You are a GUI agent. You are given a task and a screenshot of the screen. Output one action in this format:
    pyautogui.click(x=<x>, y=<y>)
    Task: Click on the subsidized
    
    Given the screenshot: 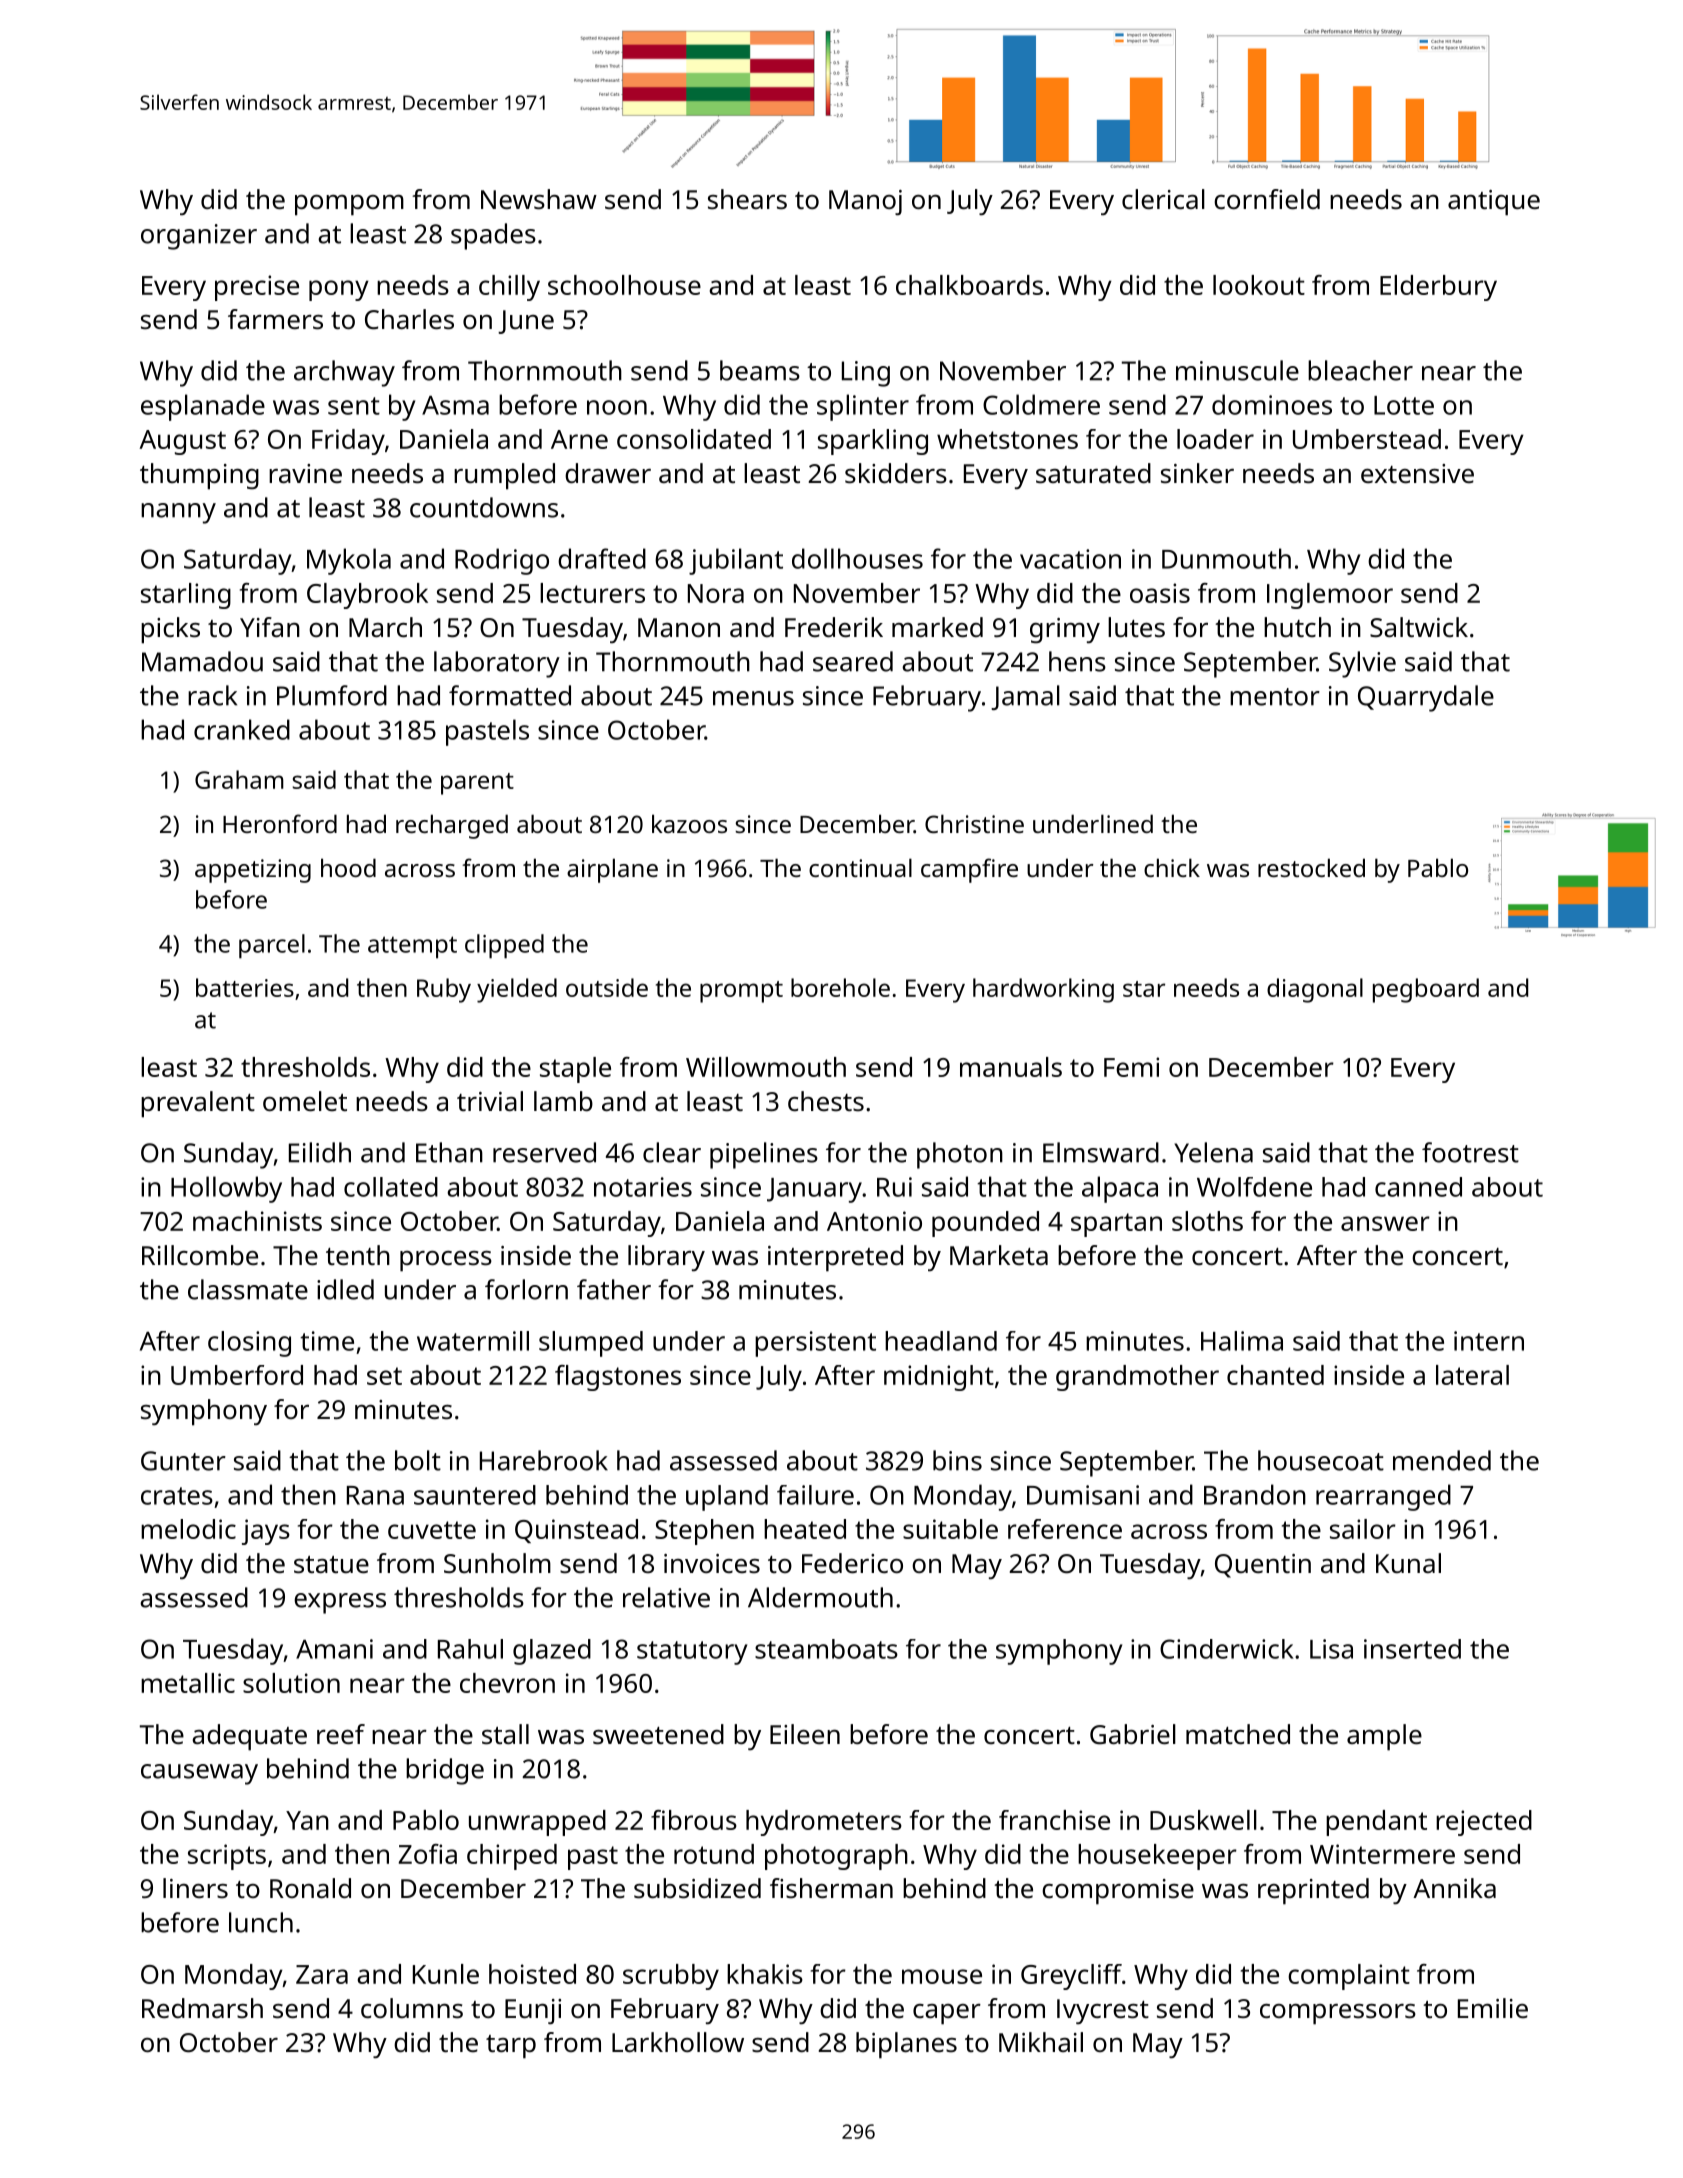 What is the action you would take?
    pyautogui.click(x=697, y=1888)
